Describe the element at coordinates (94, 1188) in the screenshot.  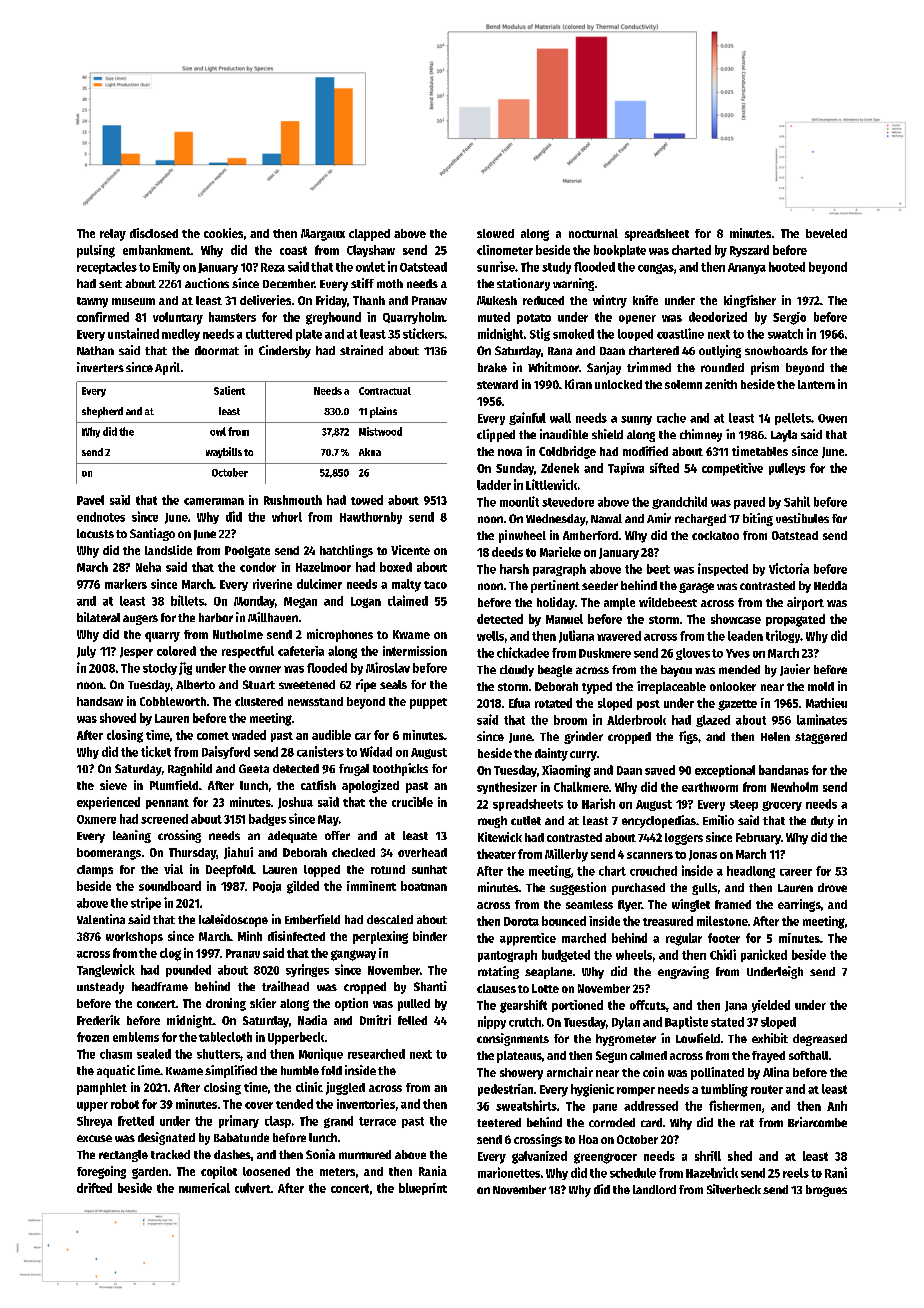
I see `drifted` at that location.
